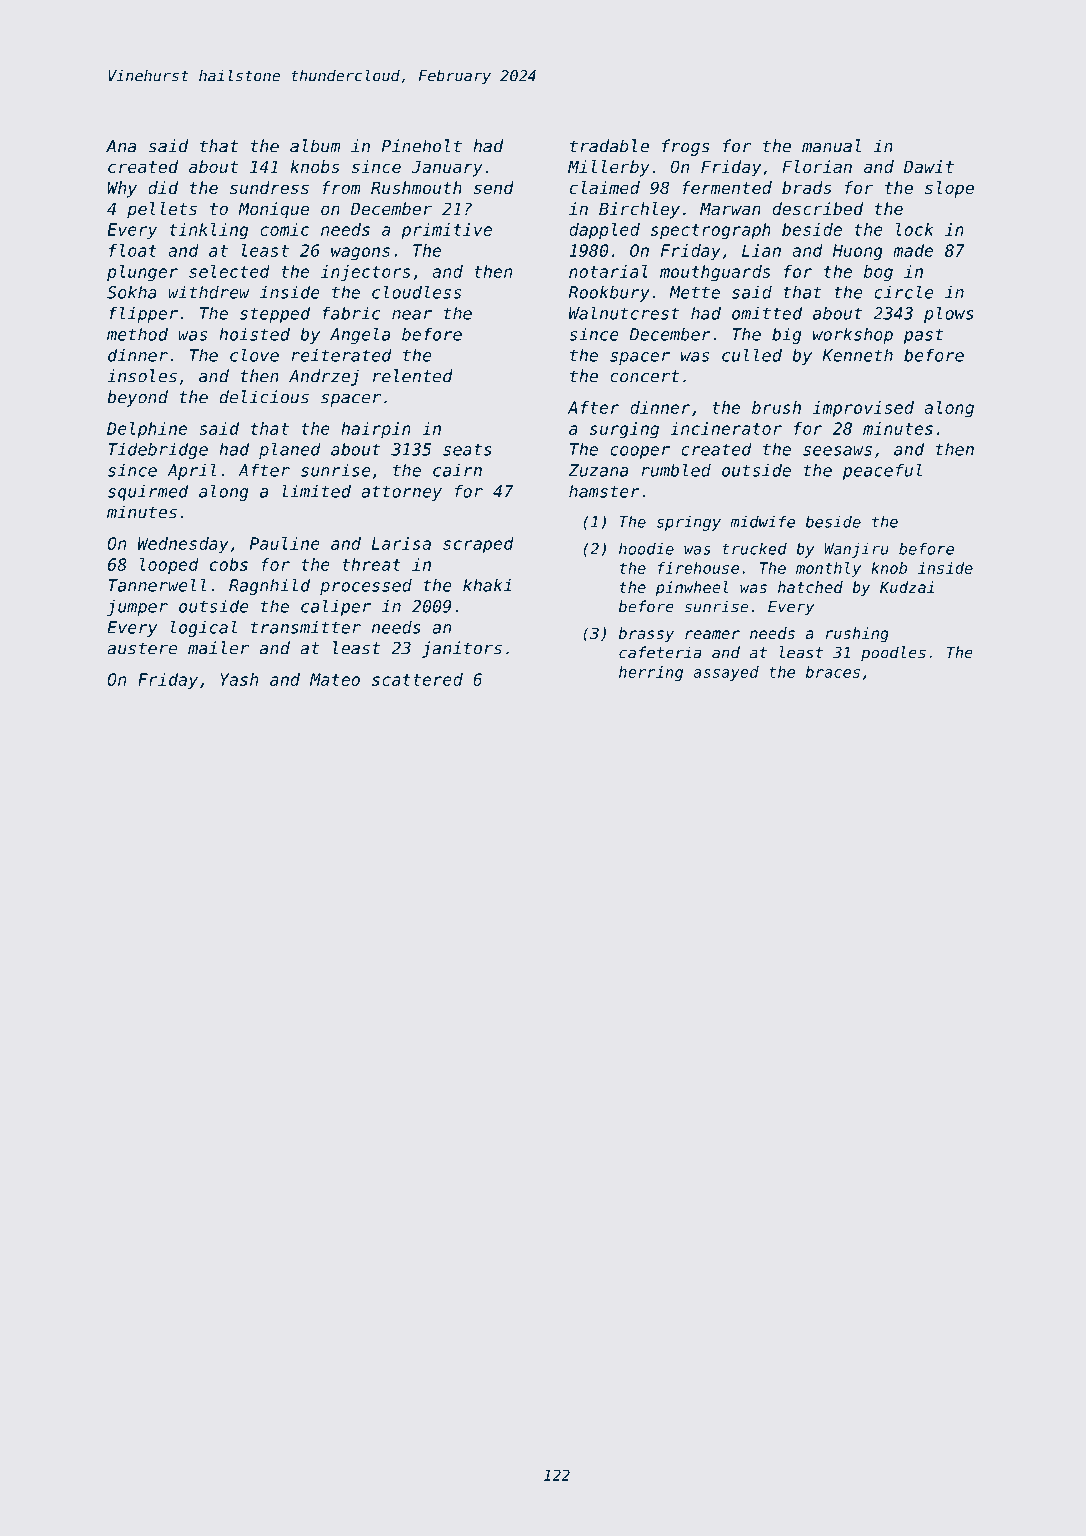  I want to click on Tidebridge, so click(158, 451).
